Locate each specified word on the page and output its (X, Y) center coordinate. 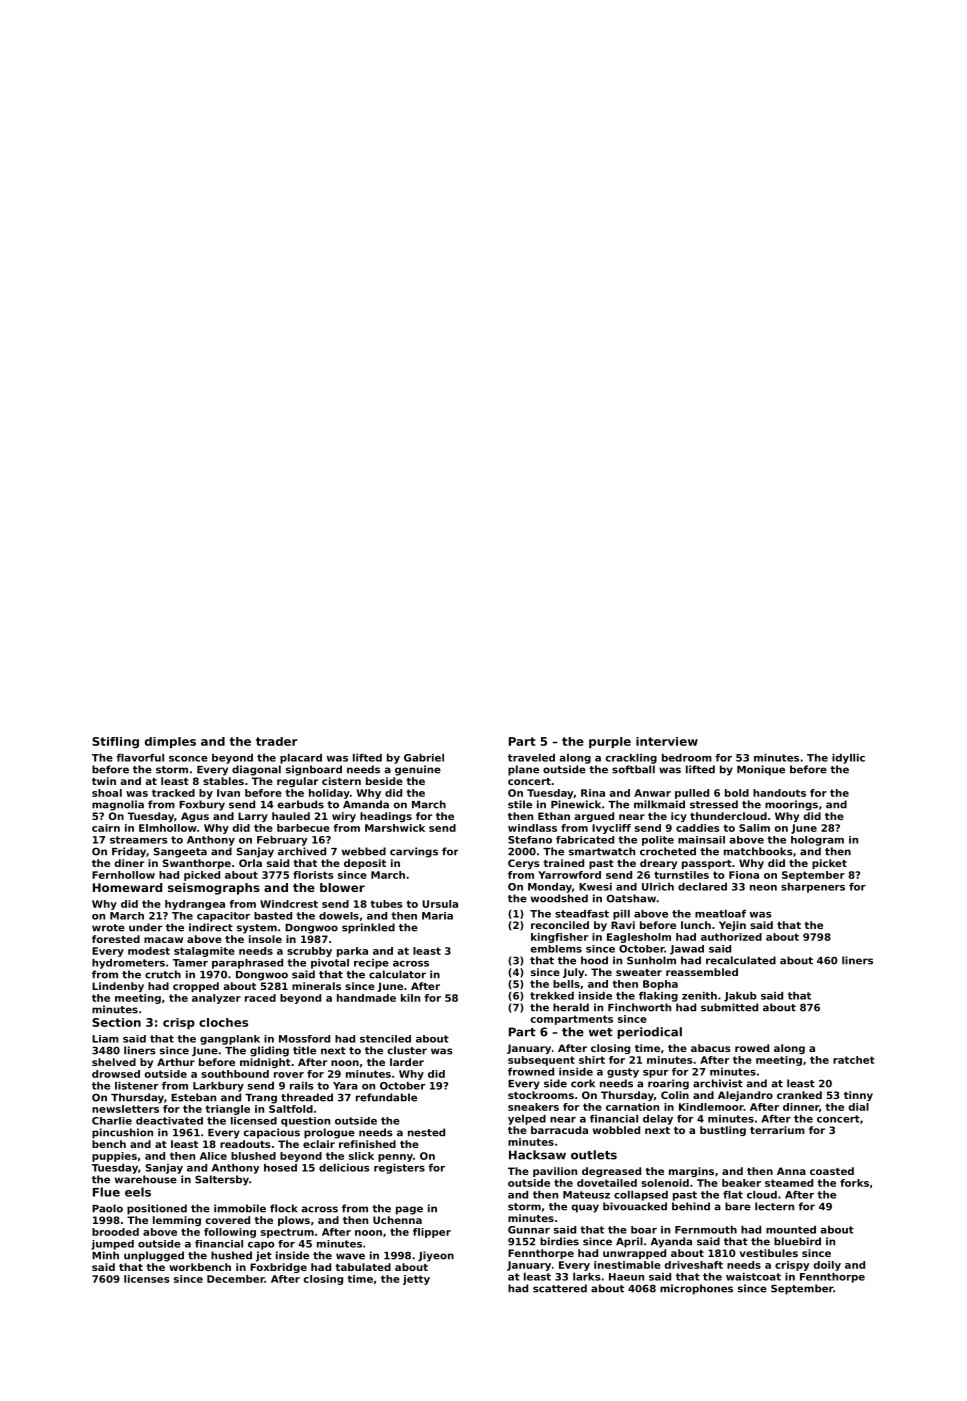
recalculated (741, 960)
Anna (791, 1171)
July (573, 973)
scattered (560, 1288)
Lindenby (118, 987)
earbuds (300, 804)
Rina (593, 793)
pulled (692, 794)
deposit (365, 864)
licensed (254, 1121)
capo (261, 1246)
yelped (527, 1120)
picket (829, 864)
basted (273, 916)
